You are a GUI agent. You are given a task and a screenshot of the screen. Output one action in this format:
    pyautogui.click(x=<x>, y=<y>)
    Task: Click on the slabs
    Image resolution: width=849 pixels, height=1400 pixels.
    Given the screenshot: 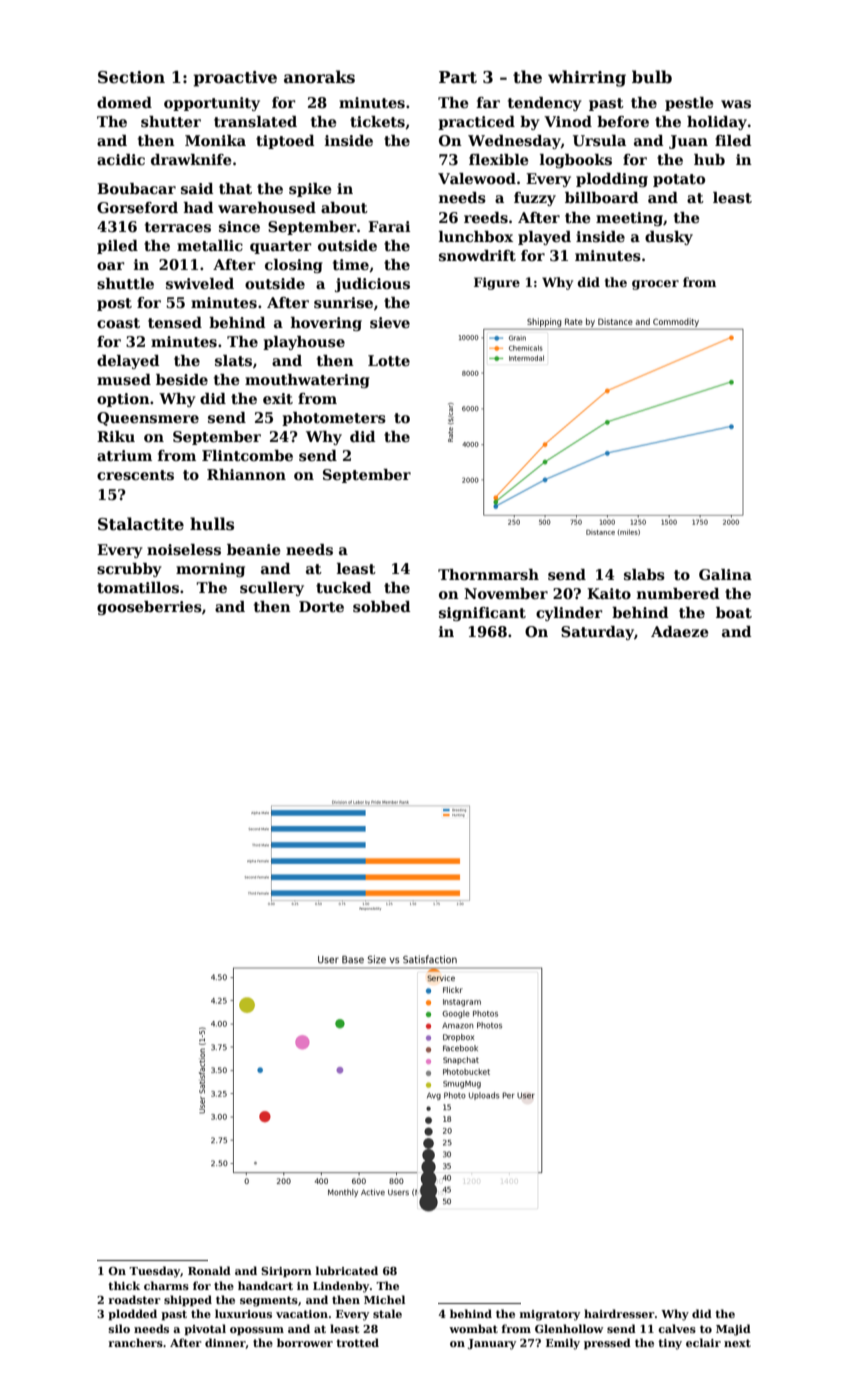 What is the action you would take?
    pyautogui.click(x=644, y=575)
